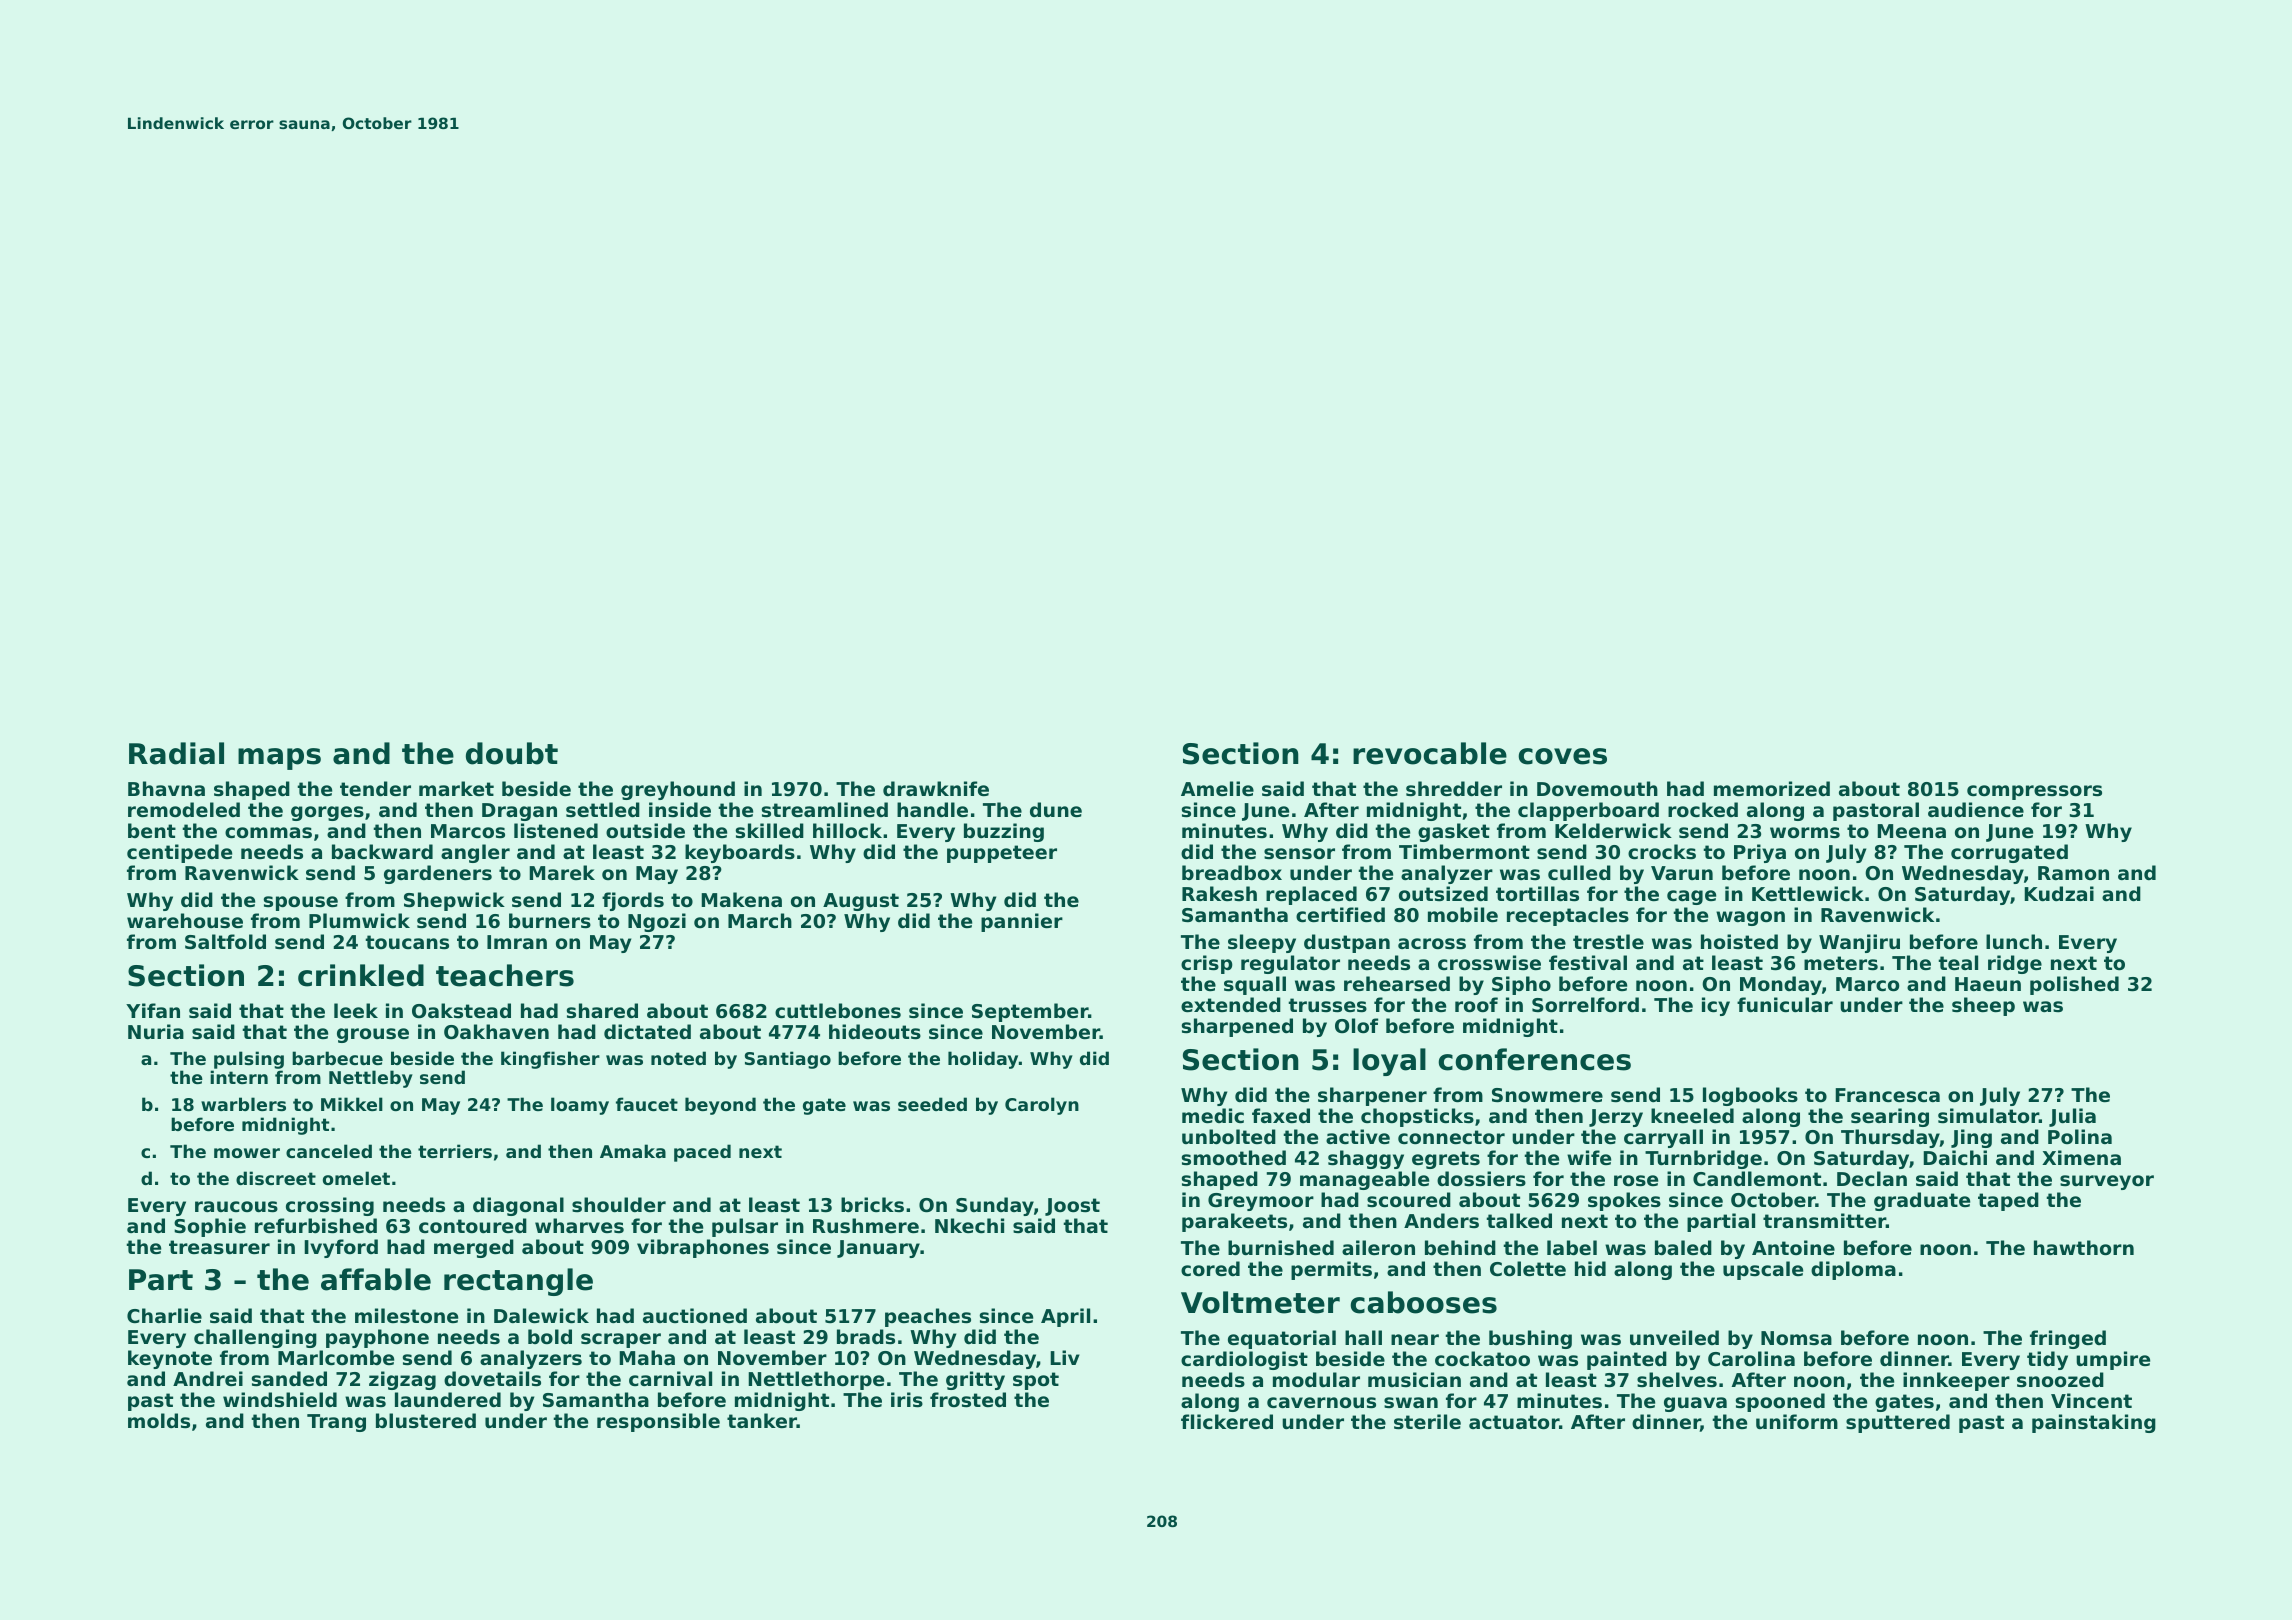 Image resolution: width=2292 pixels, height=1620 pixels. What do you see at coordinates (1430, 753) in the screenshot?
I see `revocable` at bounding box center [1430, 753].
